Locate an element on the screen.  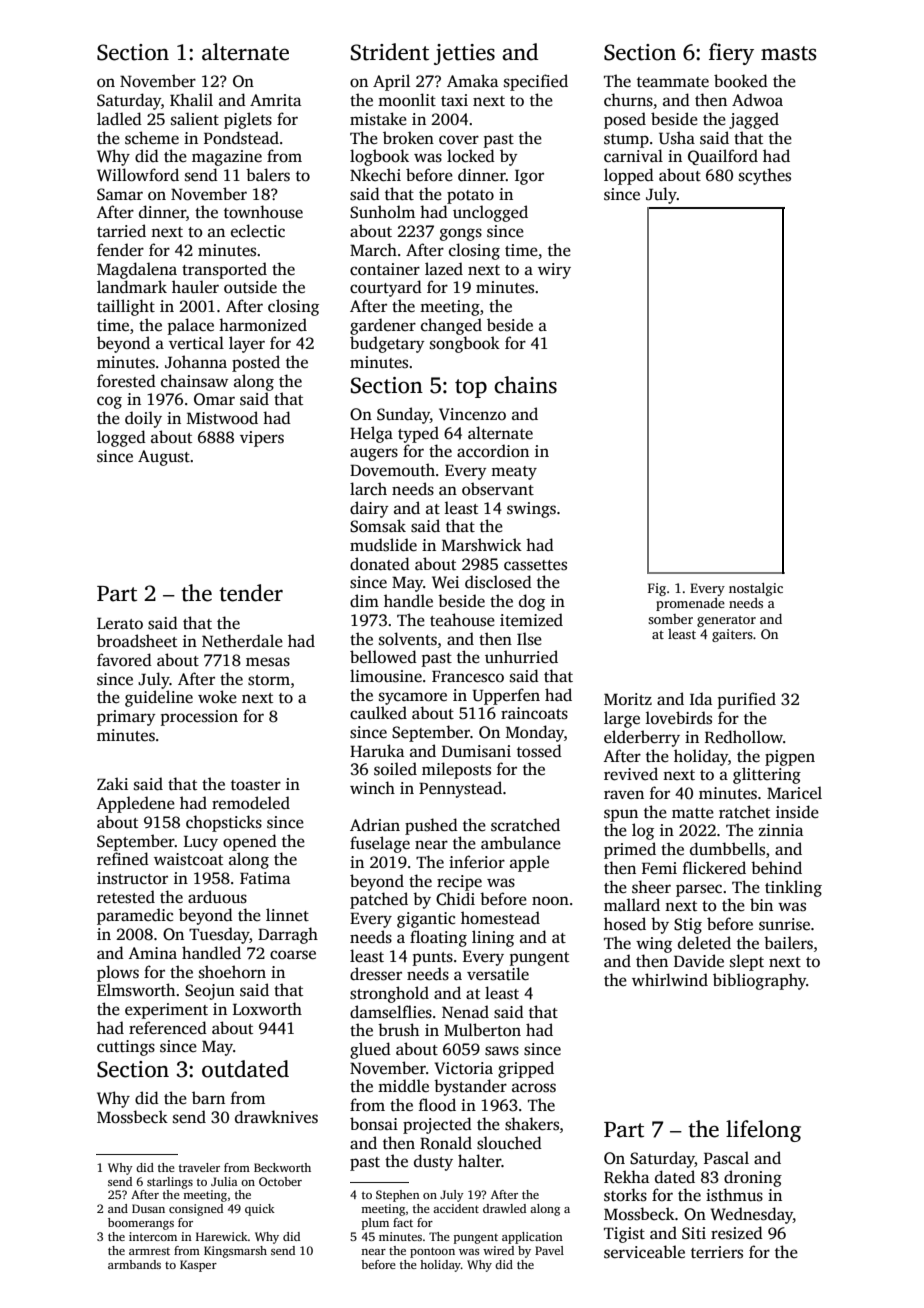
pontoon is located at coordinates (432, 1252).
